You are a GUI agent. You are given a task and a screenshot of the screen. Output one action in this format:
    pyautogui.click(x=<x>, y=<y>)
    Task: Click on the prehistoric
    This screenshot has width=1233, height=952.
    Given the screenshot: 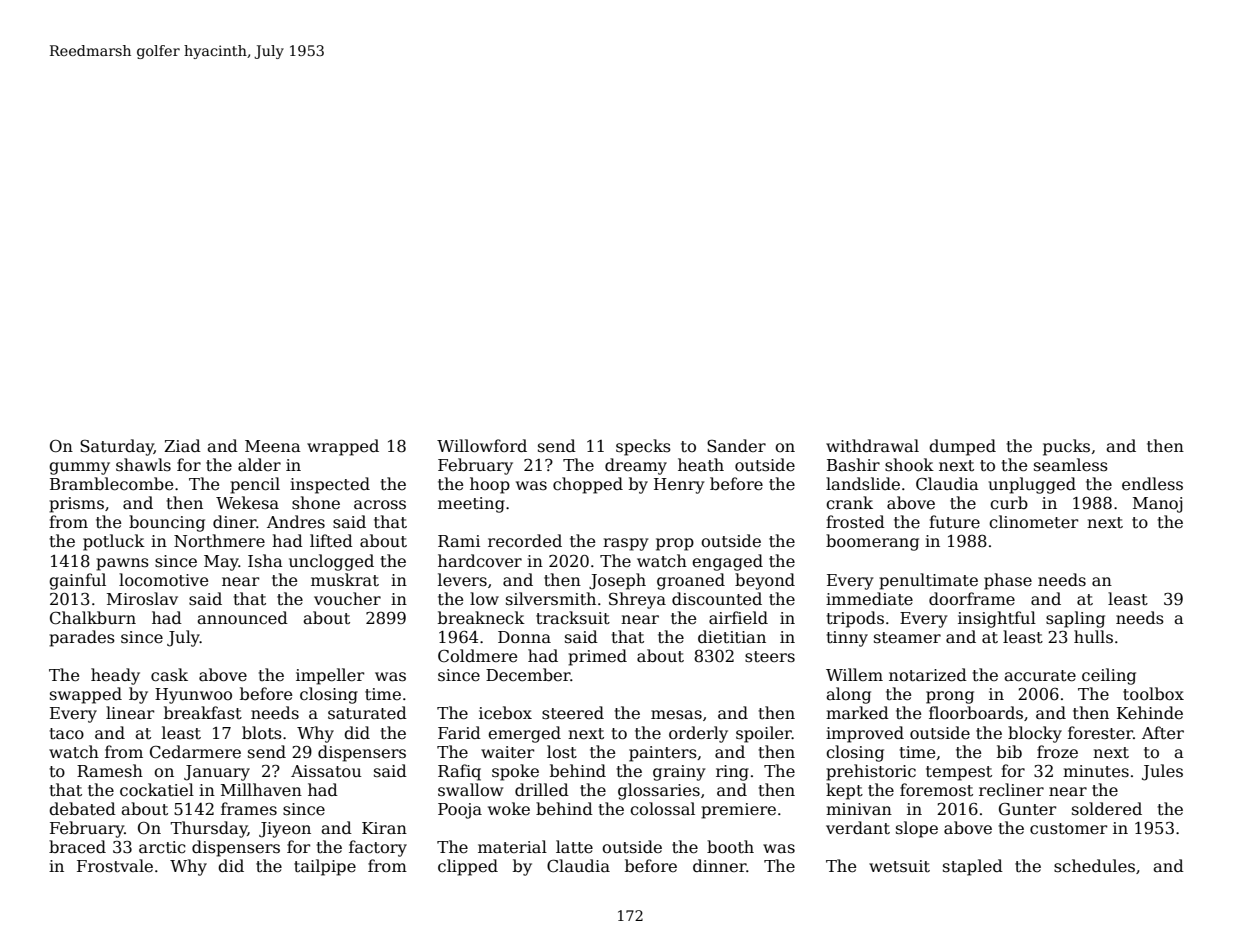 What is the action you would take?
    pyautogui.click(x=871, y=772)
